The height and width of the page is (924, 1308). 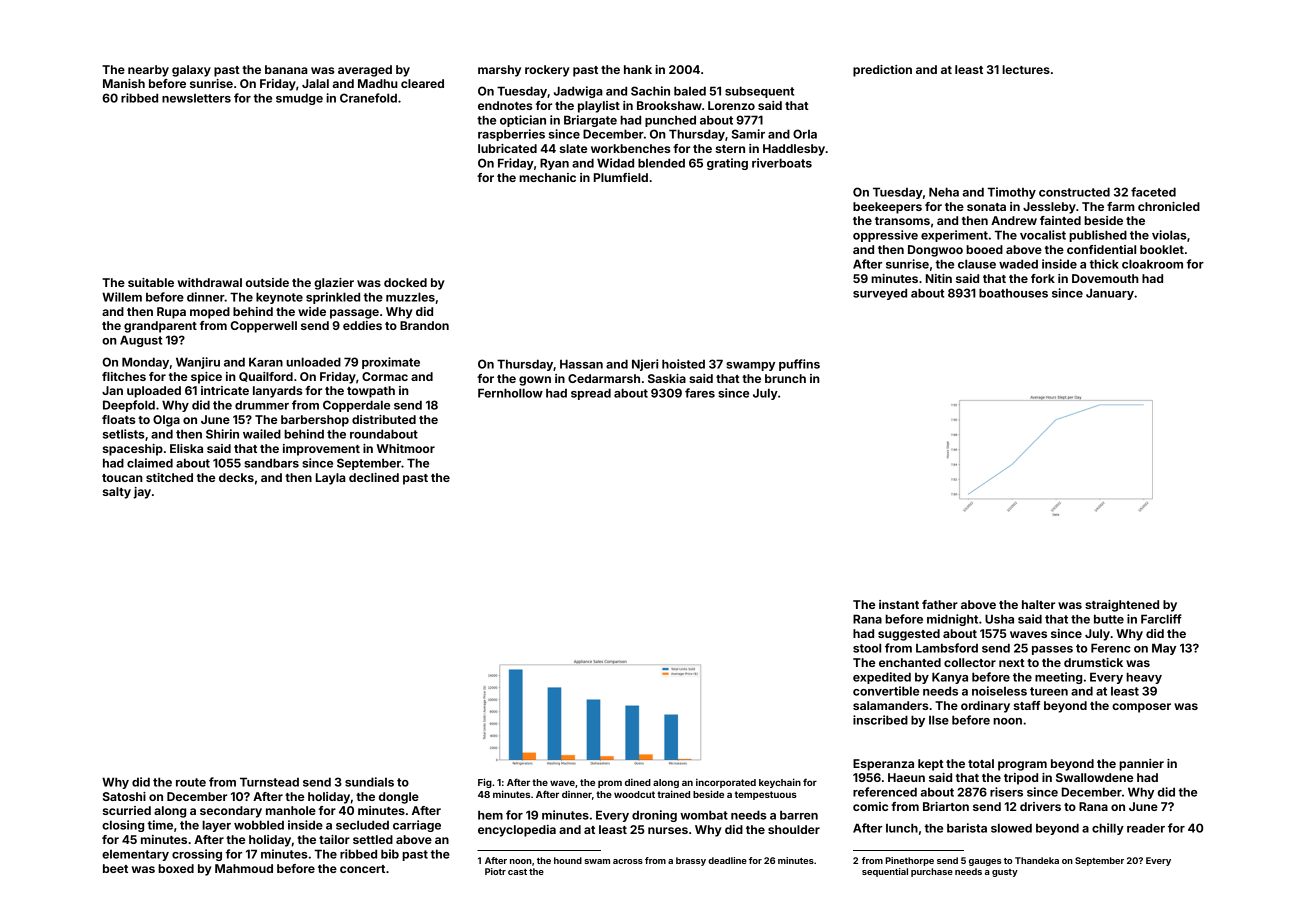 I want to click on withdrawal, so click(x=210, y=282).
